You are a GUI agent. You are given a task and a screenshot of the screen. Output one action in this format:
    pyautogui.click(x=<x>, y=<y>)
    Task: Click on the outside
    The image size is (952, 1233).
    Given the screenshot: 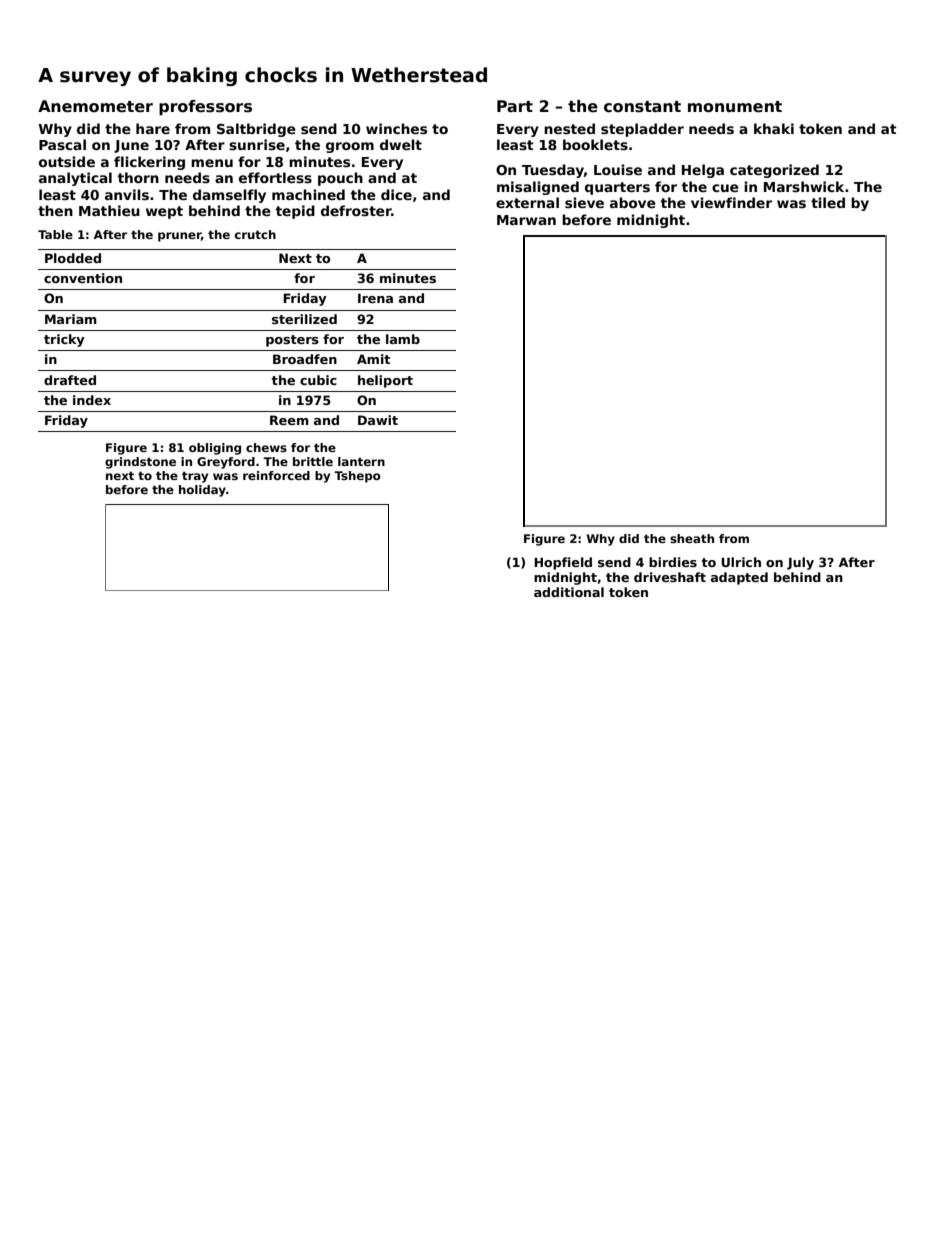 What is the action you would take?
    pyautogui.click(x=67, y=161)
